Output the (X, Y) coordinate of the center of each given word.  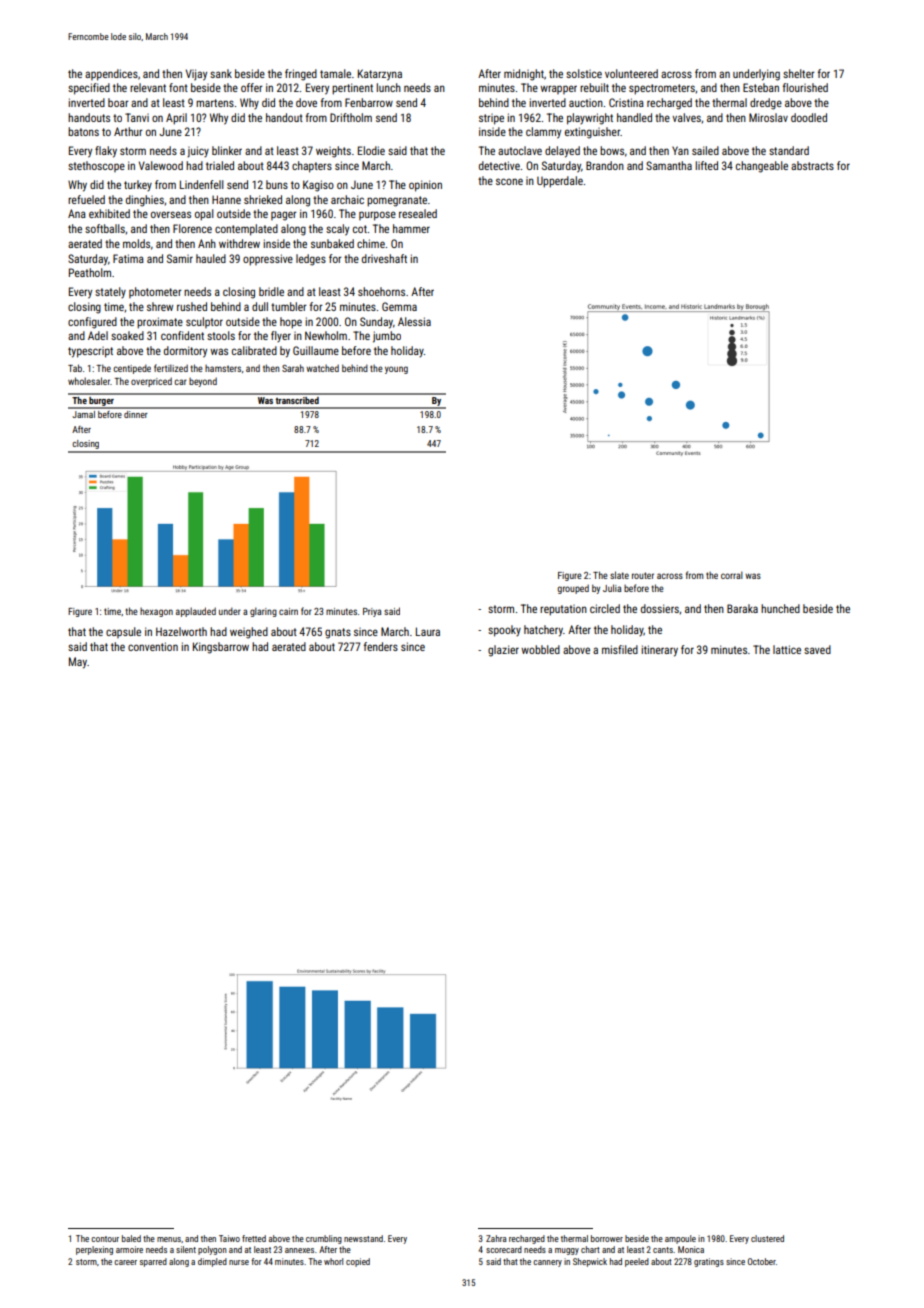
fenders (381, 646)
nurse (239, 1262)
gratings (709, 1262)
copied (358, 1262)
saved (817, 649)
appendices (111, 75)
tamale (335, 73)
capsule (123, 632)
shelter (799, 73)
